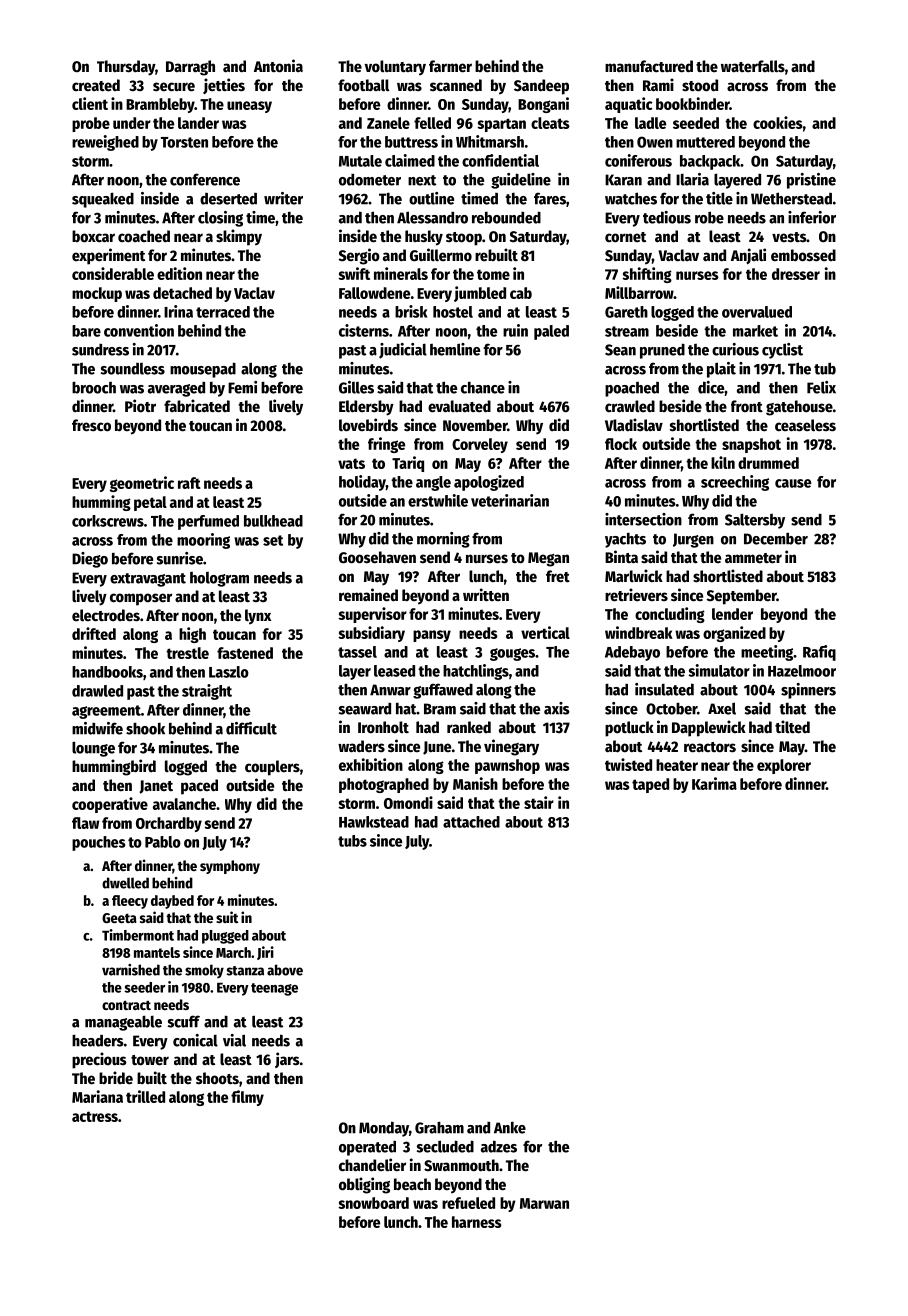 The image size is (908, 1316). What do you see at coordinates (106, 615) in the page?
I see `electrodes` at bounding box center [106, 615].
